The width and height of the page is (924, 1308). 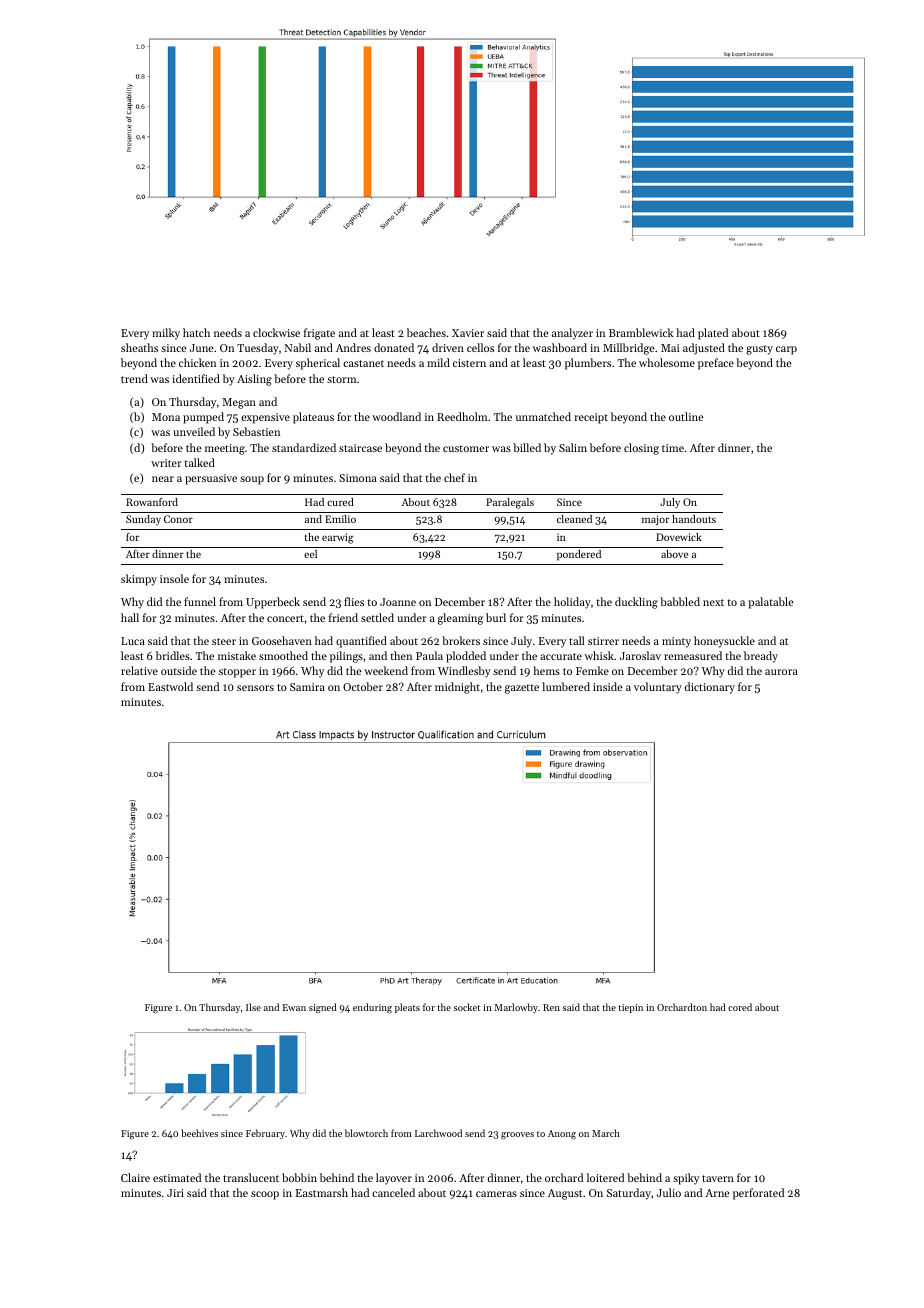 I want to click on steer, so click(x=224, y=641).
